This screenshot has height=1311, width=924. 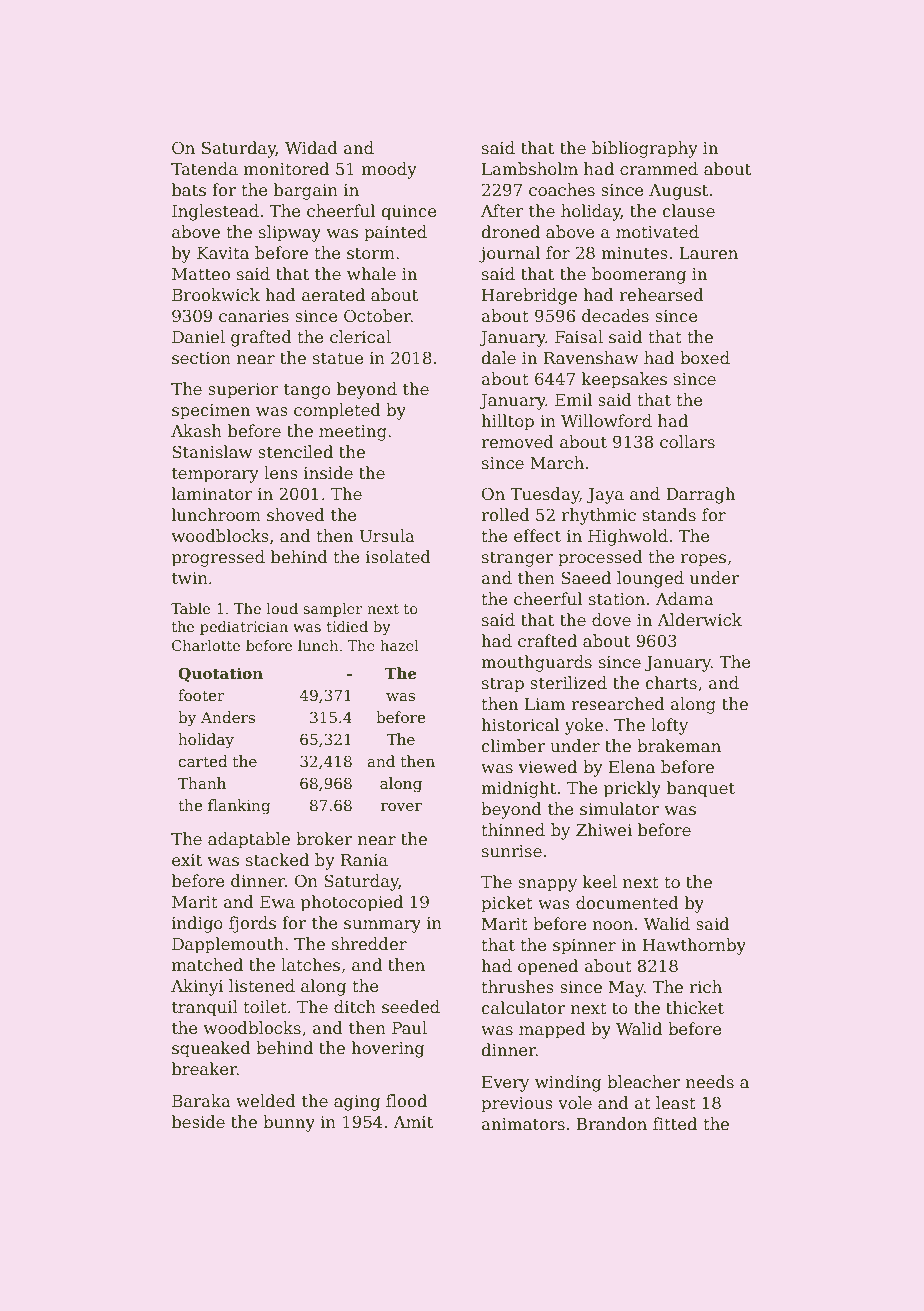 What do you see at coordinates (507, 422) in the screenshot?
I see `hilltop` at bounding box center [507, 422].
